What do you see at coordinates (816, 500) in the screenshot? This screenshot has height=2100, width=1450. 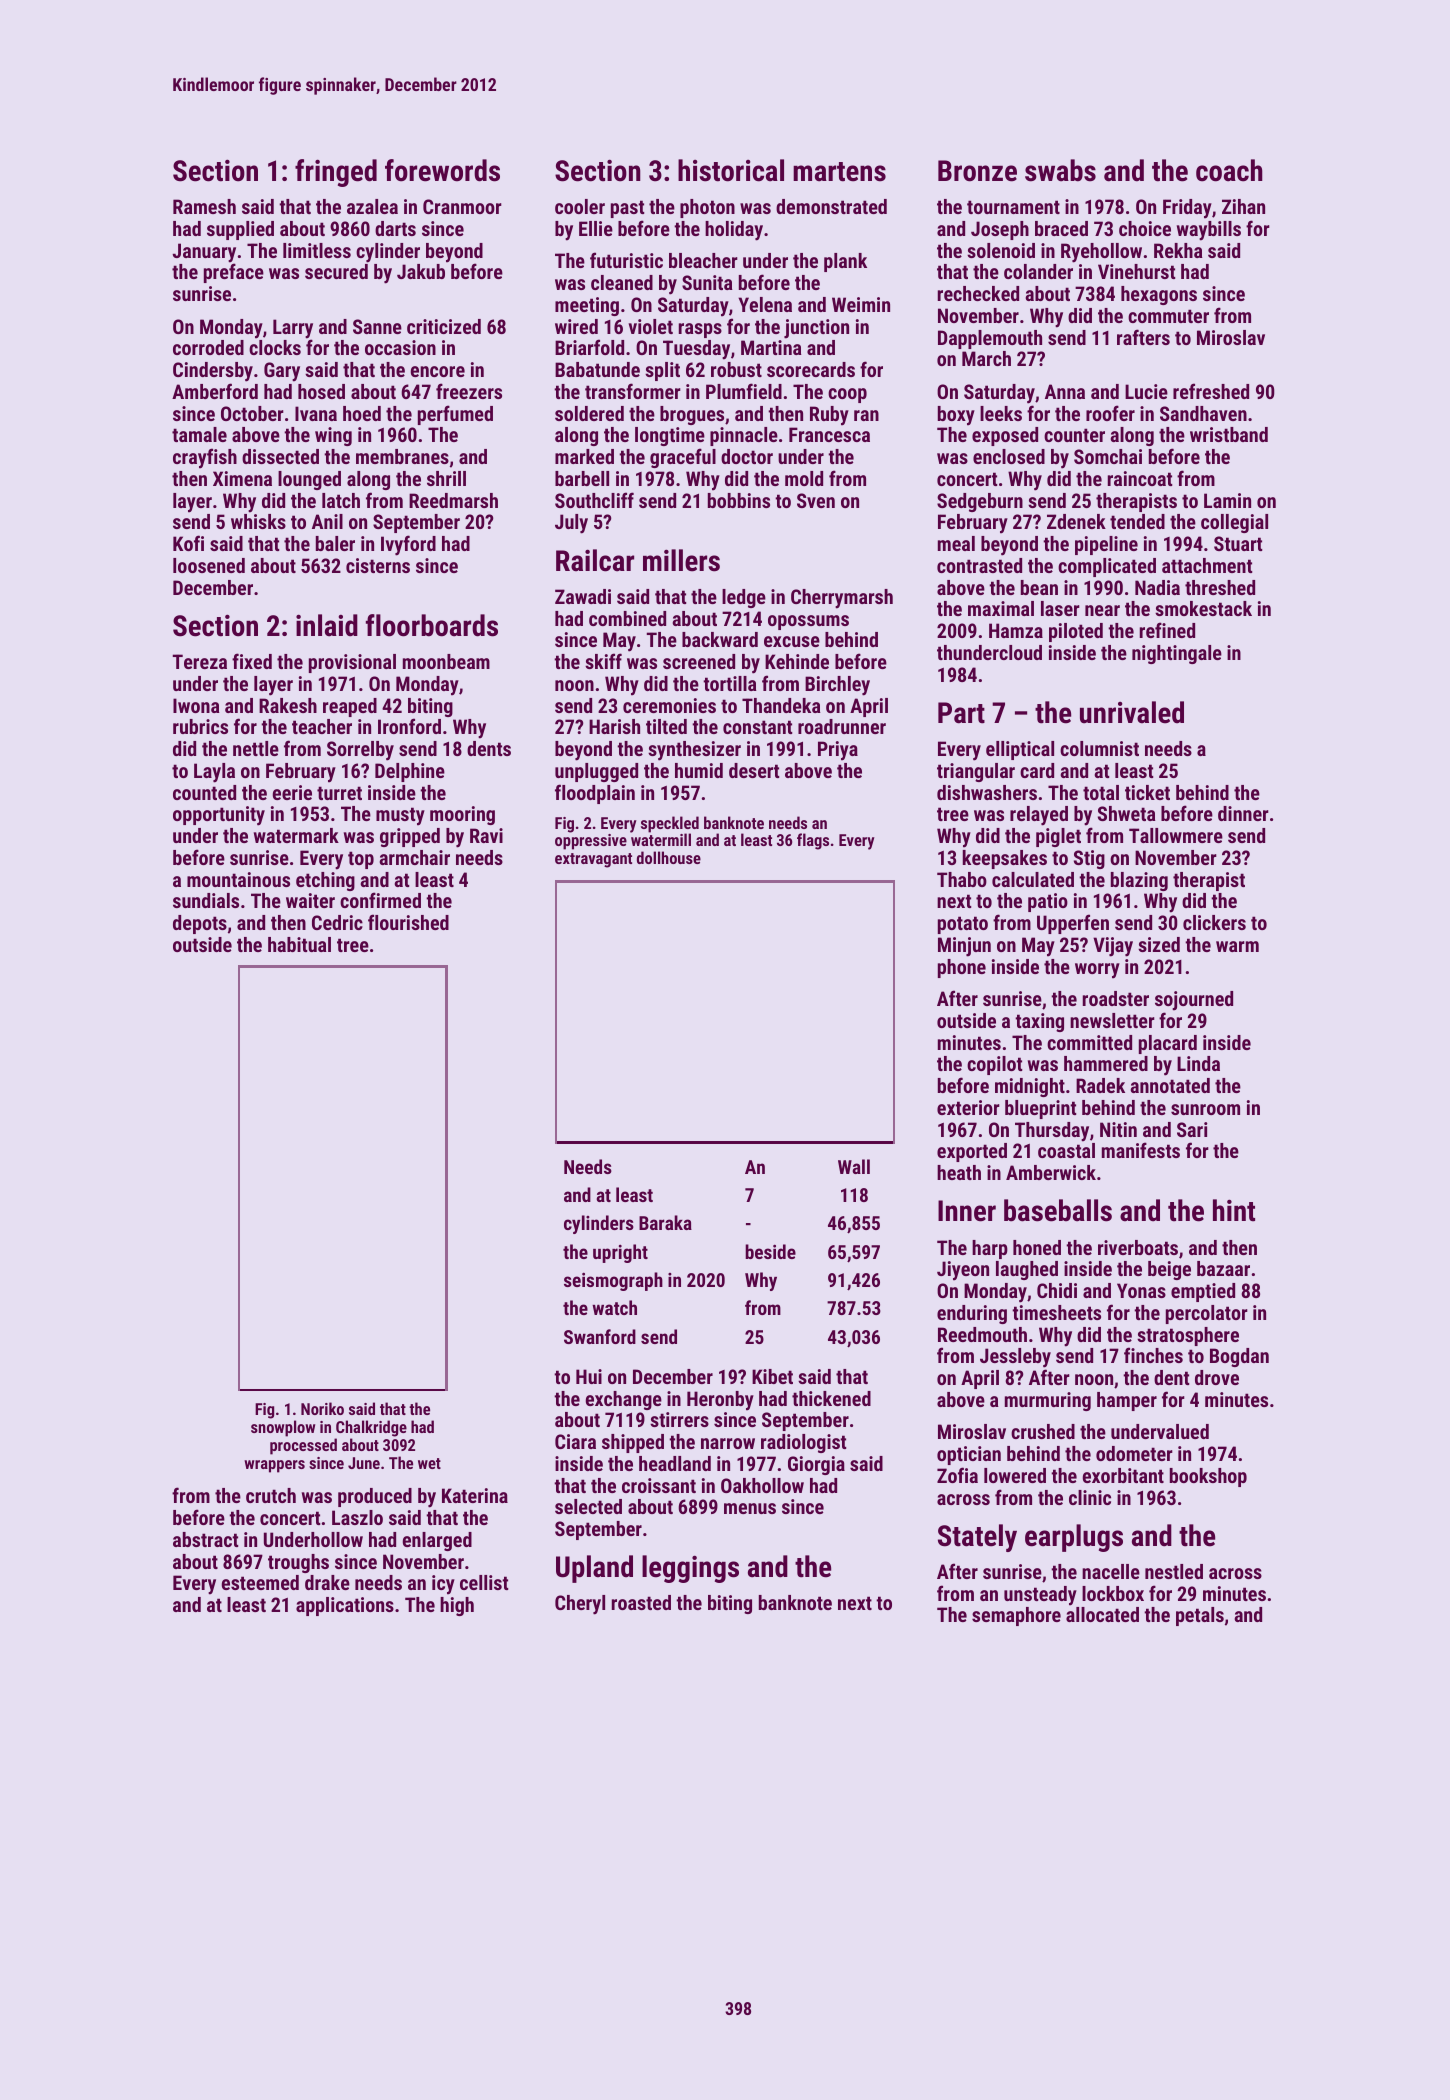 I see `Sven` at bounding box center [816, 500].
